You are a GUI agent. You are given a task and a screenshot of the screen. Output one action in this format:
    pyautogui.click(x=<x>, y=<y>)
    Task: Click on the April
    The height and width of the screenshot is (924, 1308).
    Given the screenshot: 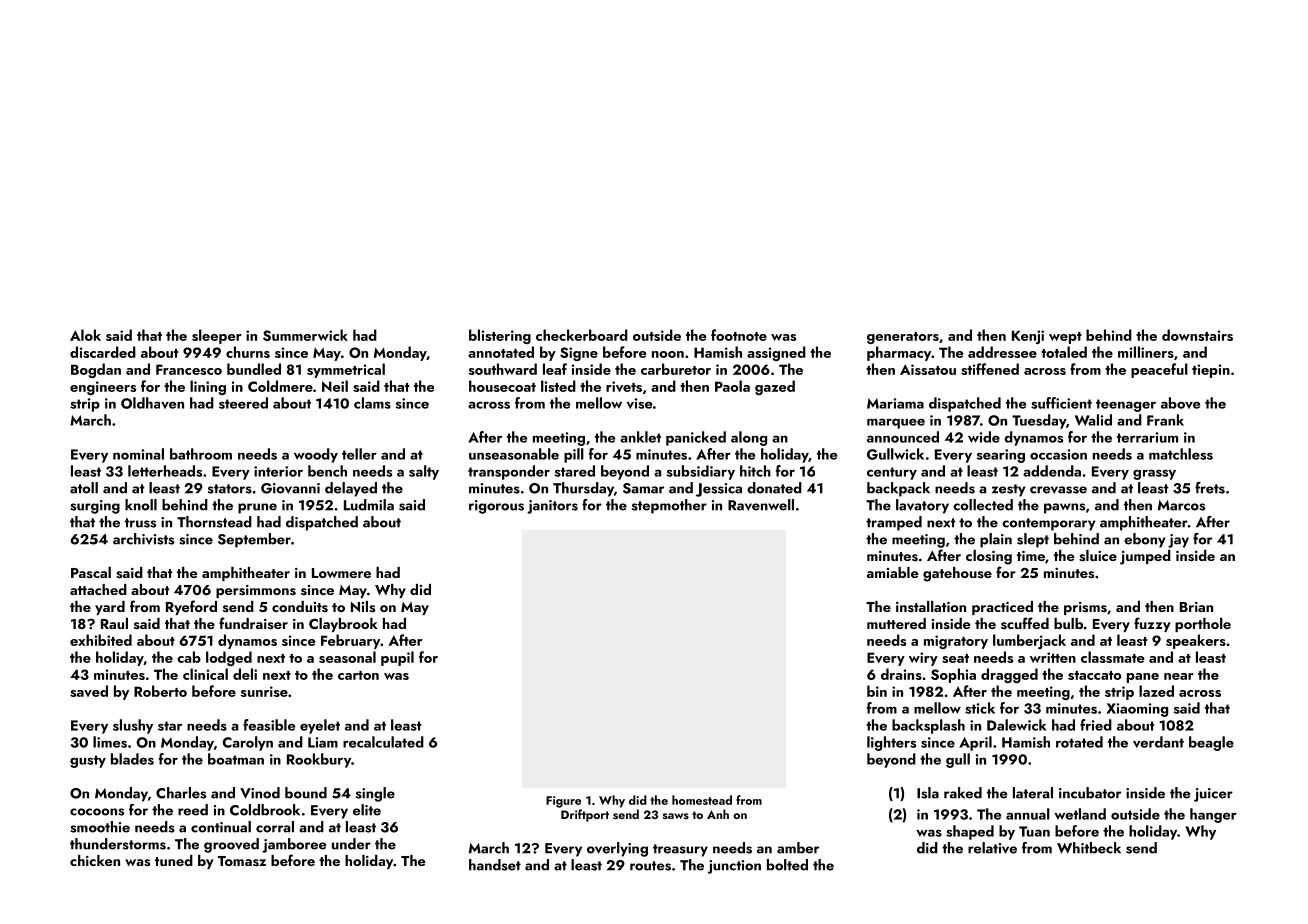 What is the action you would take?
    pyautogui.click(x=975, y=743)
